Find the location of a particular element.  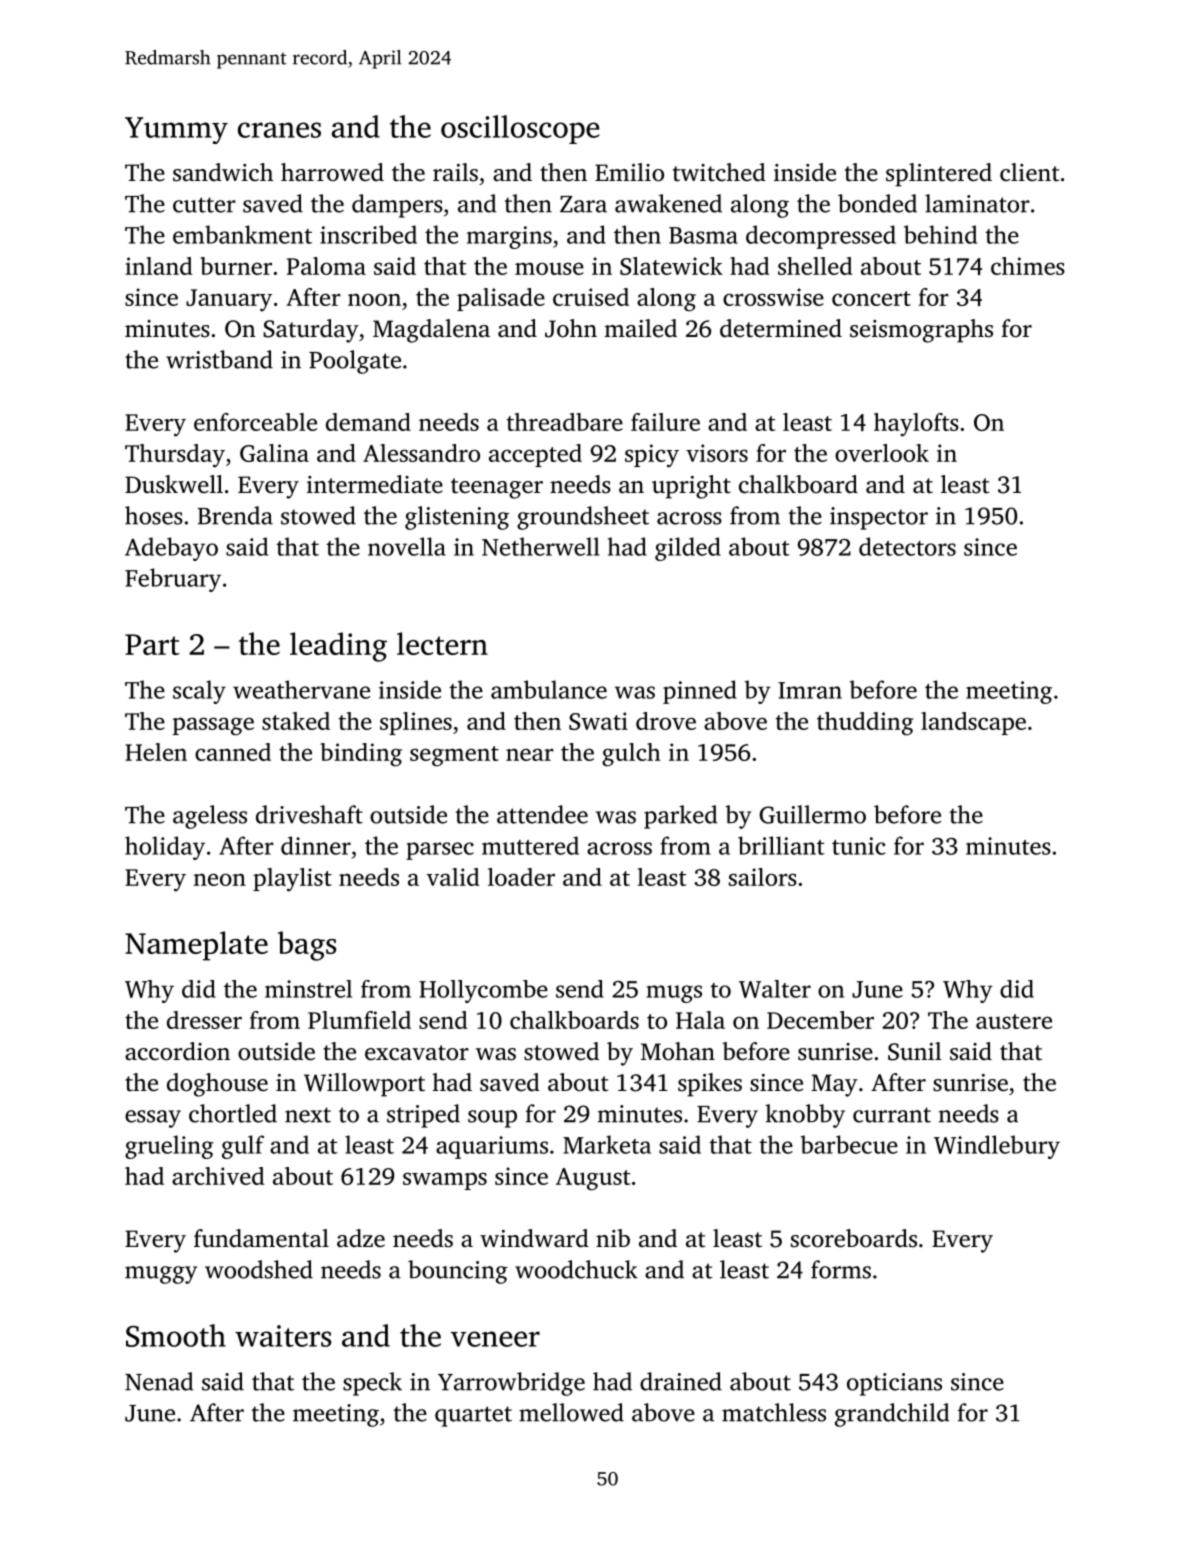

neon is located at coordinates (220, 879).
